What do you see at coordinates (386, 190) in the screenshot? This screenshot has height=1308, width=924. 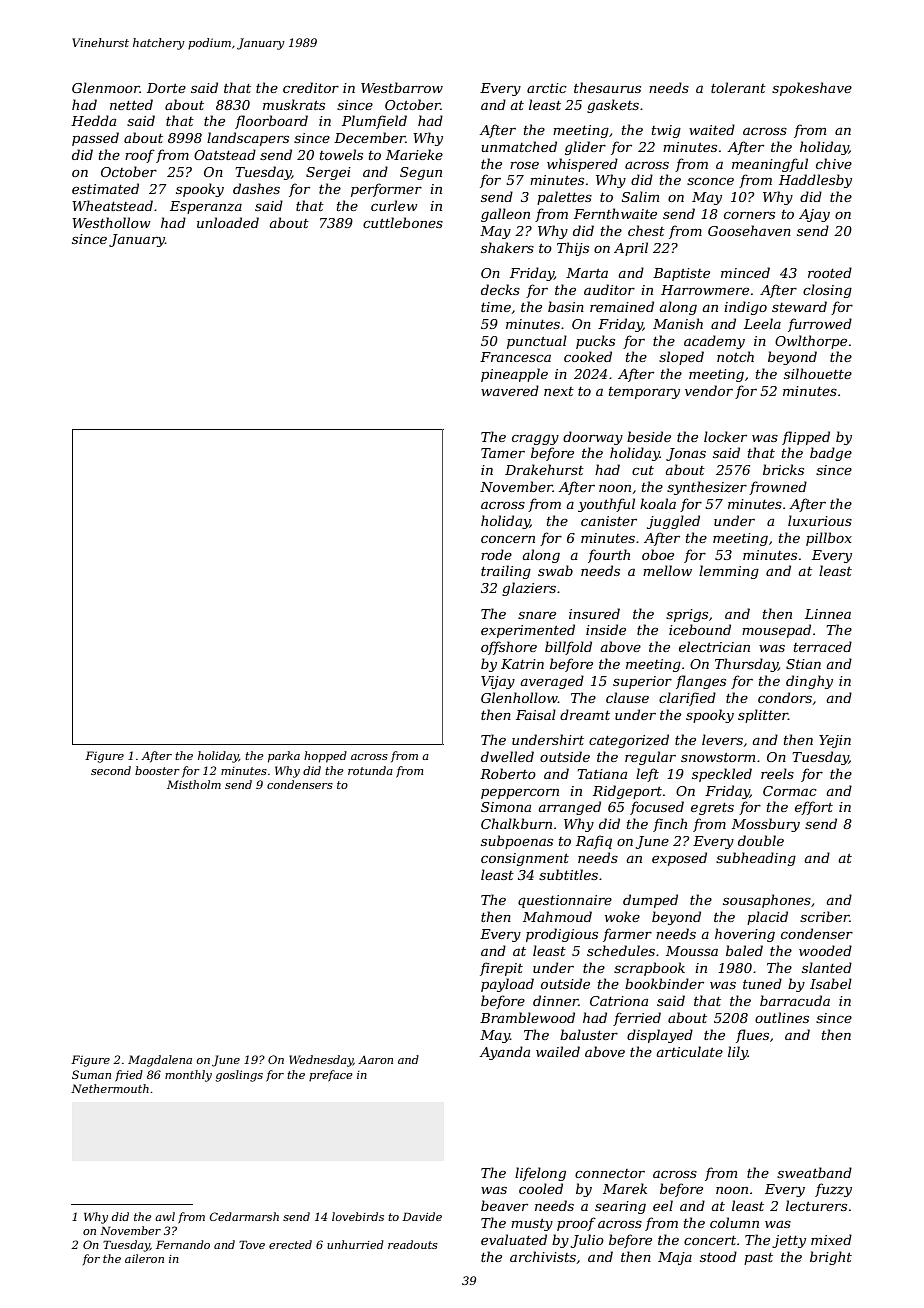 I see `performer` at bounding box center [386, 190].
